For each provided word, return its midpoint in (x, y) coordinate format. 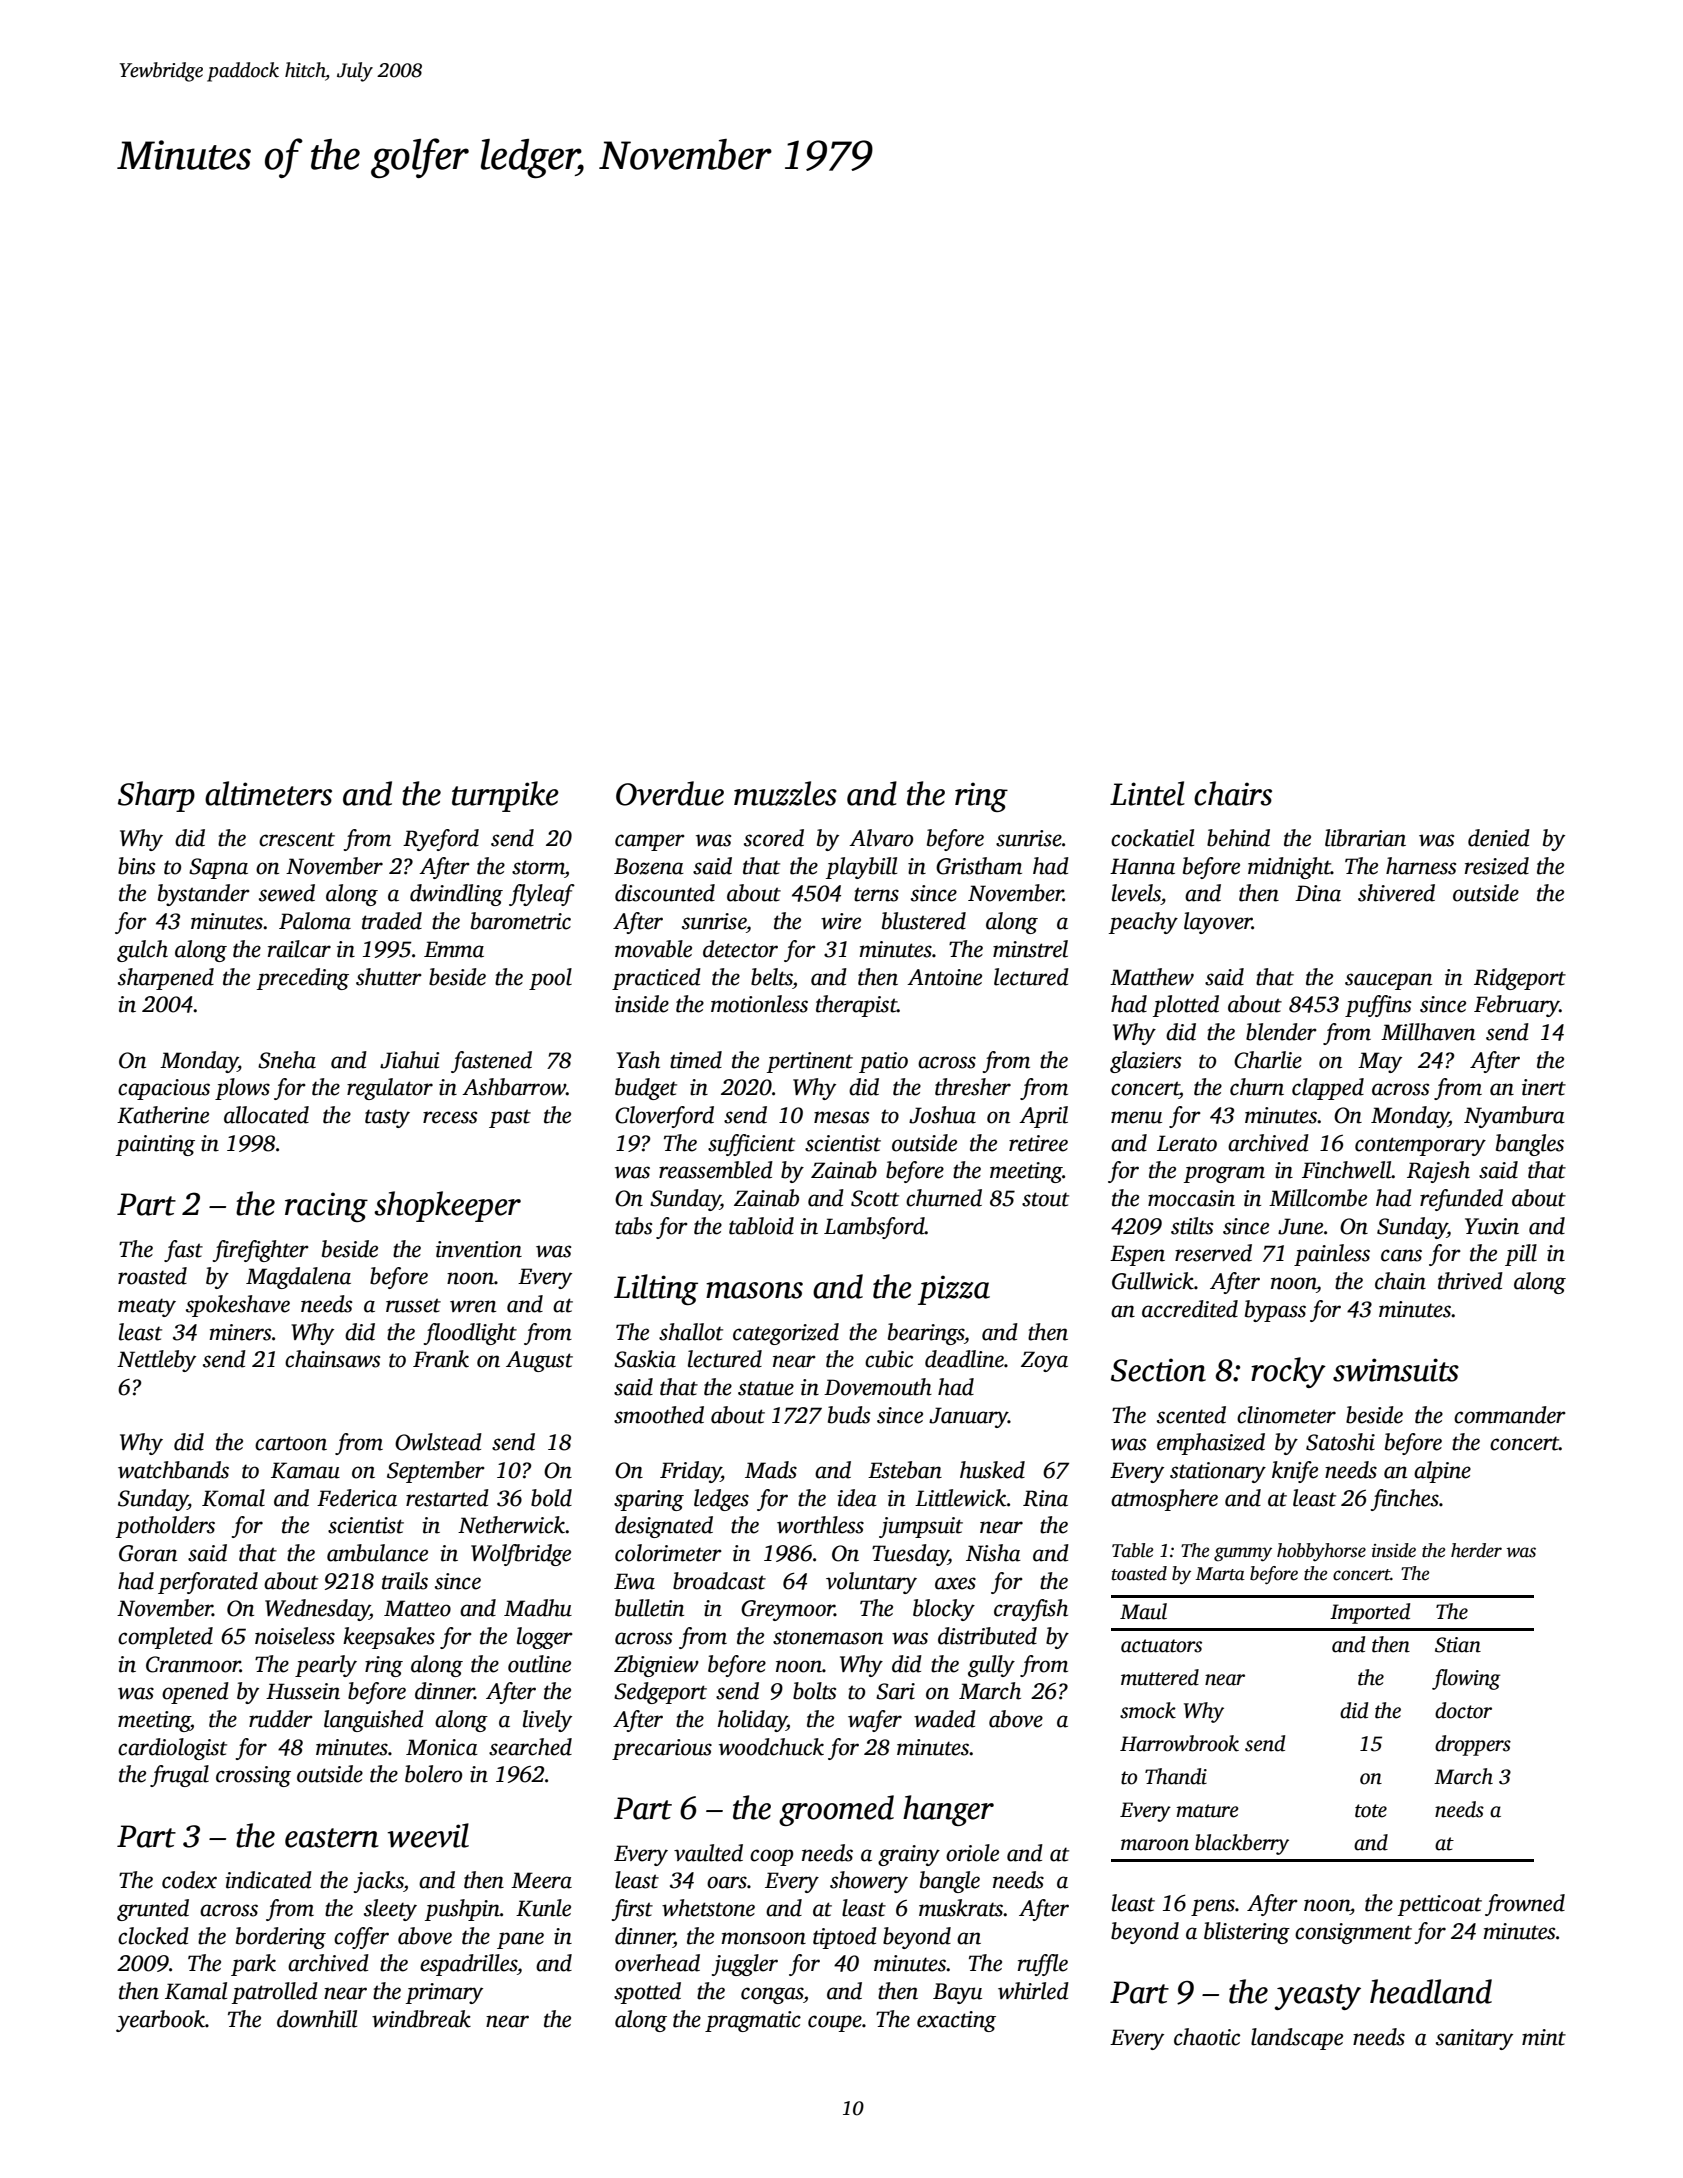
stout (1045, 1199)
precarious (662, 1749)
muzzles (785, 793)
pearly (326, 1666)
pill (1521, 1255)
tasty (387, 1118)
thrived (1470, 1281)
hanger (948, 1810)
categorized (786, 1334)
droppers (1473, 1745)
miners (240, 1332)
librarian (1365, 838)
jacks (379, 1882)
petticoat (1440, 1905)
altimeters (268, 793)
